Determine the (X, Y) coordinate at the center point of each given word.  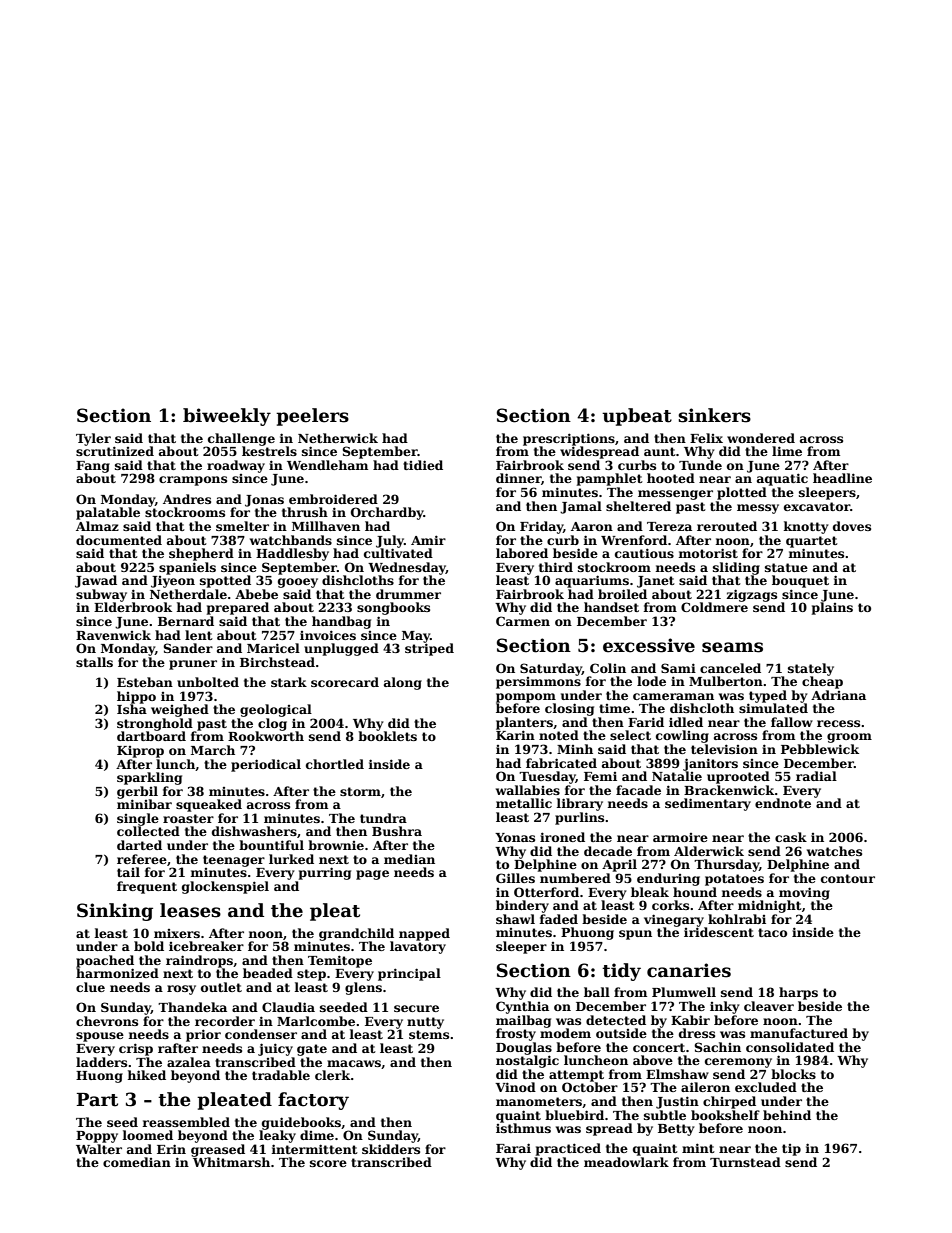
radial (816, 776)
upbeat (637, 417)
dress (697, 1033)
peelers (312, 417)
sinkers (714, 415)
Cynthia (522, 1007)
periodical (266, 765)
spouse (100, 1037)
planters (524, 723)
